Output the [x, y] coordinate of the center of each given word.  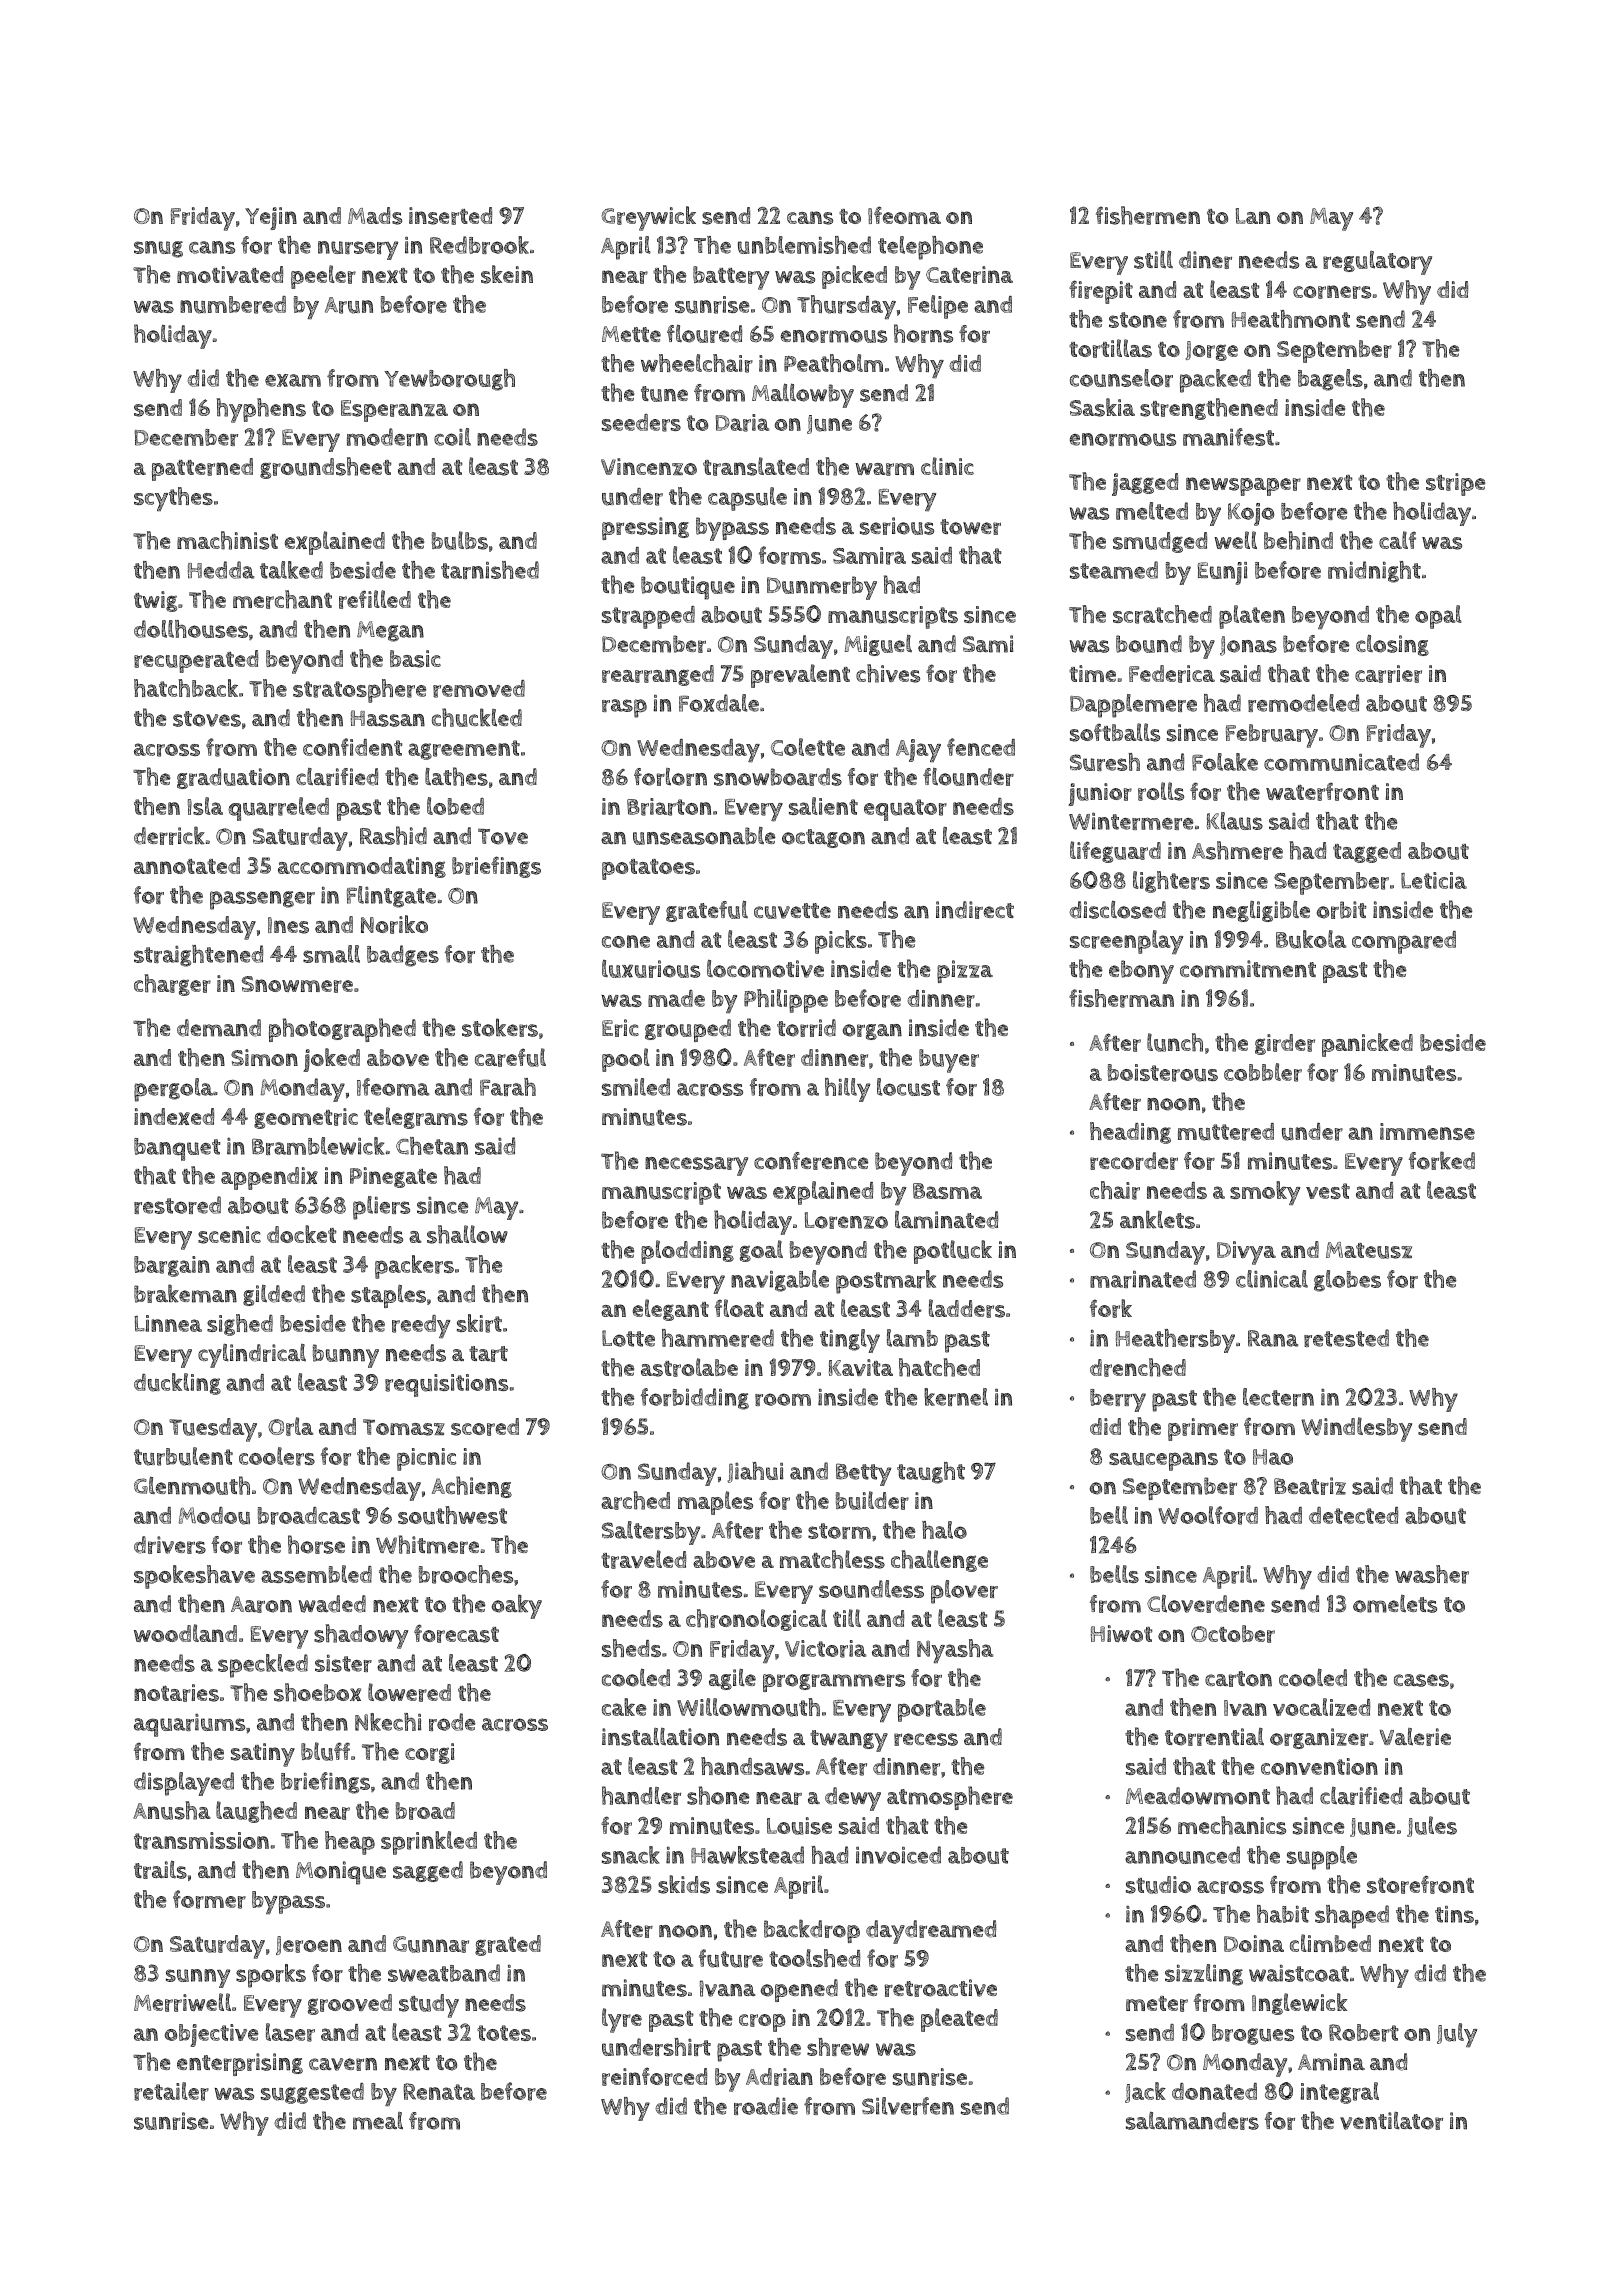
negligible [1261, 911]
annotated [187, 865]
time [1092, 673]
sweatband [444, 1973]
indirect [975, 910]
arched [635, 1500]
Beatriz [1310, 1486]
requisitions [446, 1385]
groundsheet [325, 468]
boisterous [1163, 1073]
